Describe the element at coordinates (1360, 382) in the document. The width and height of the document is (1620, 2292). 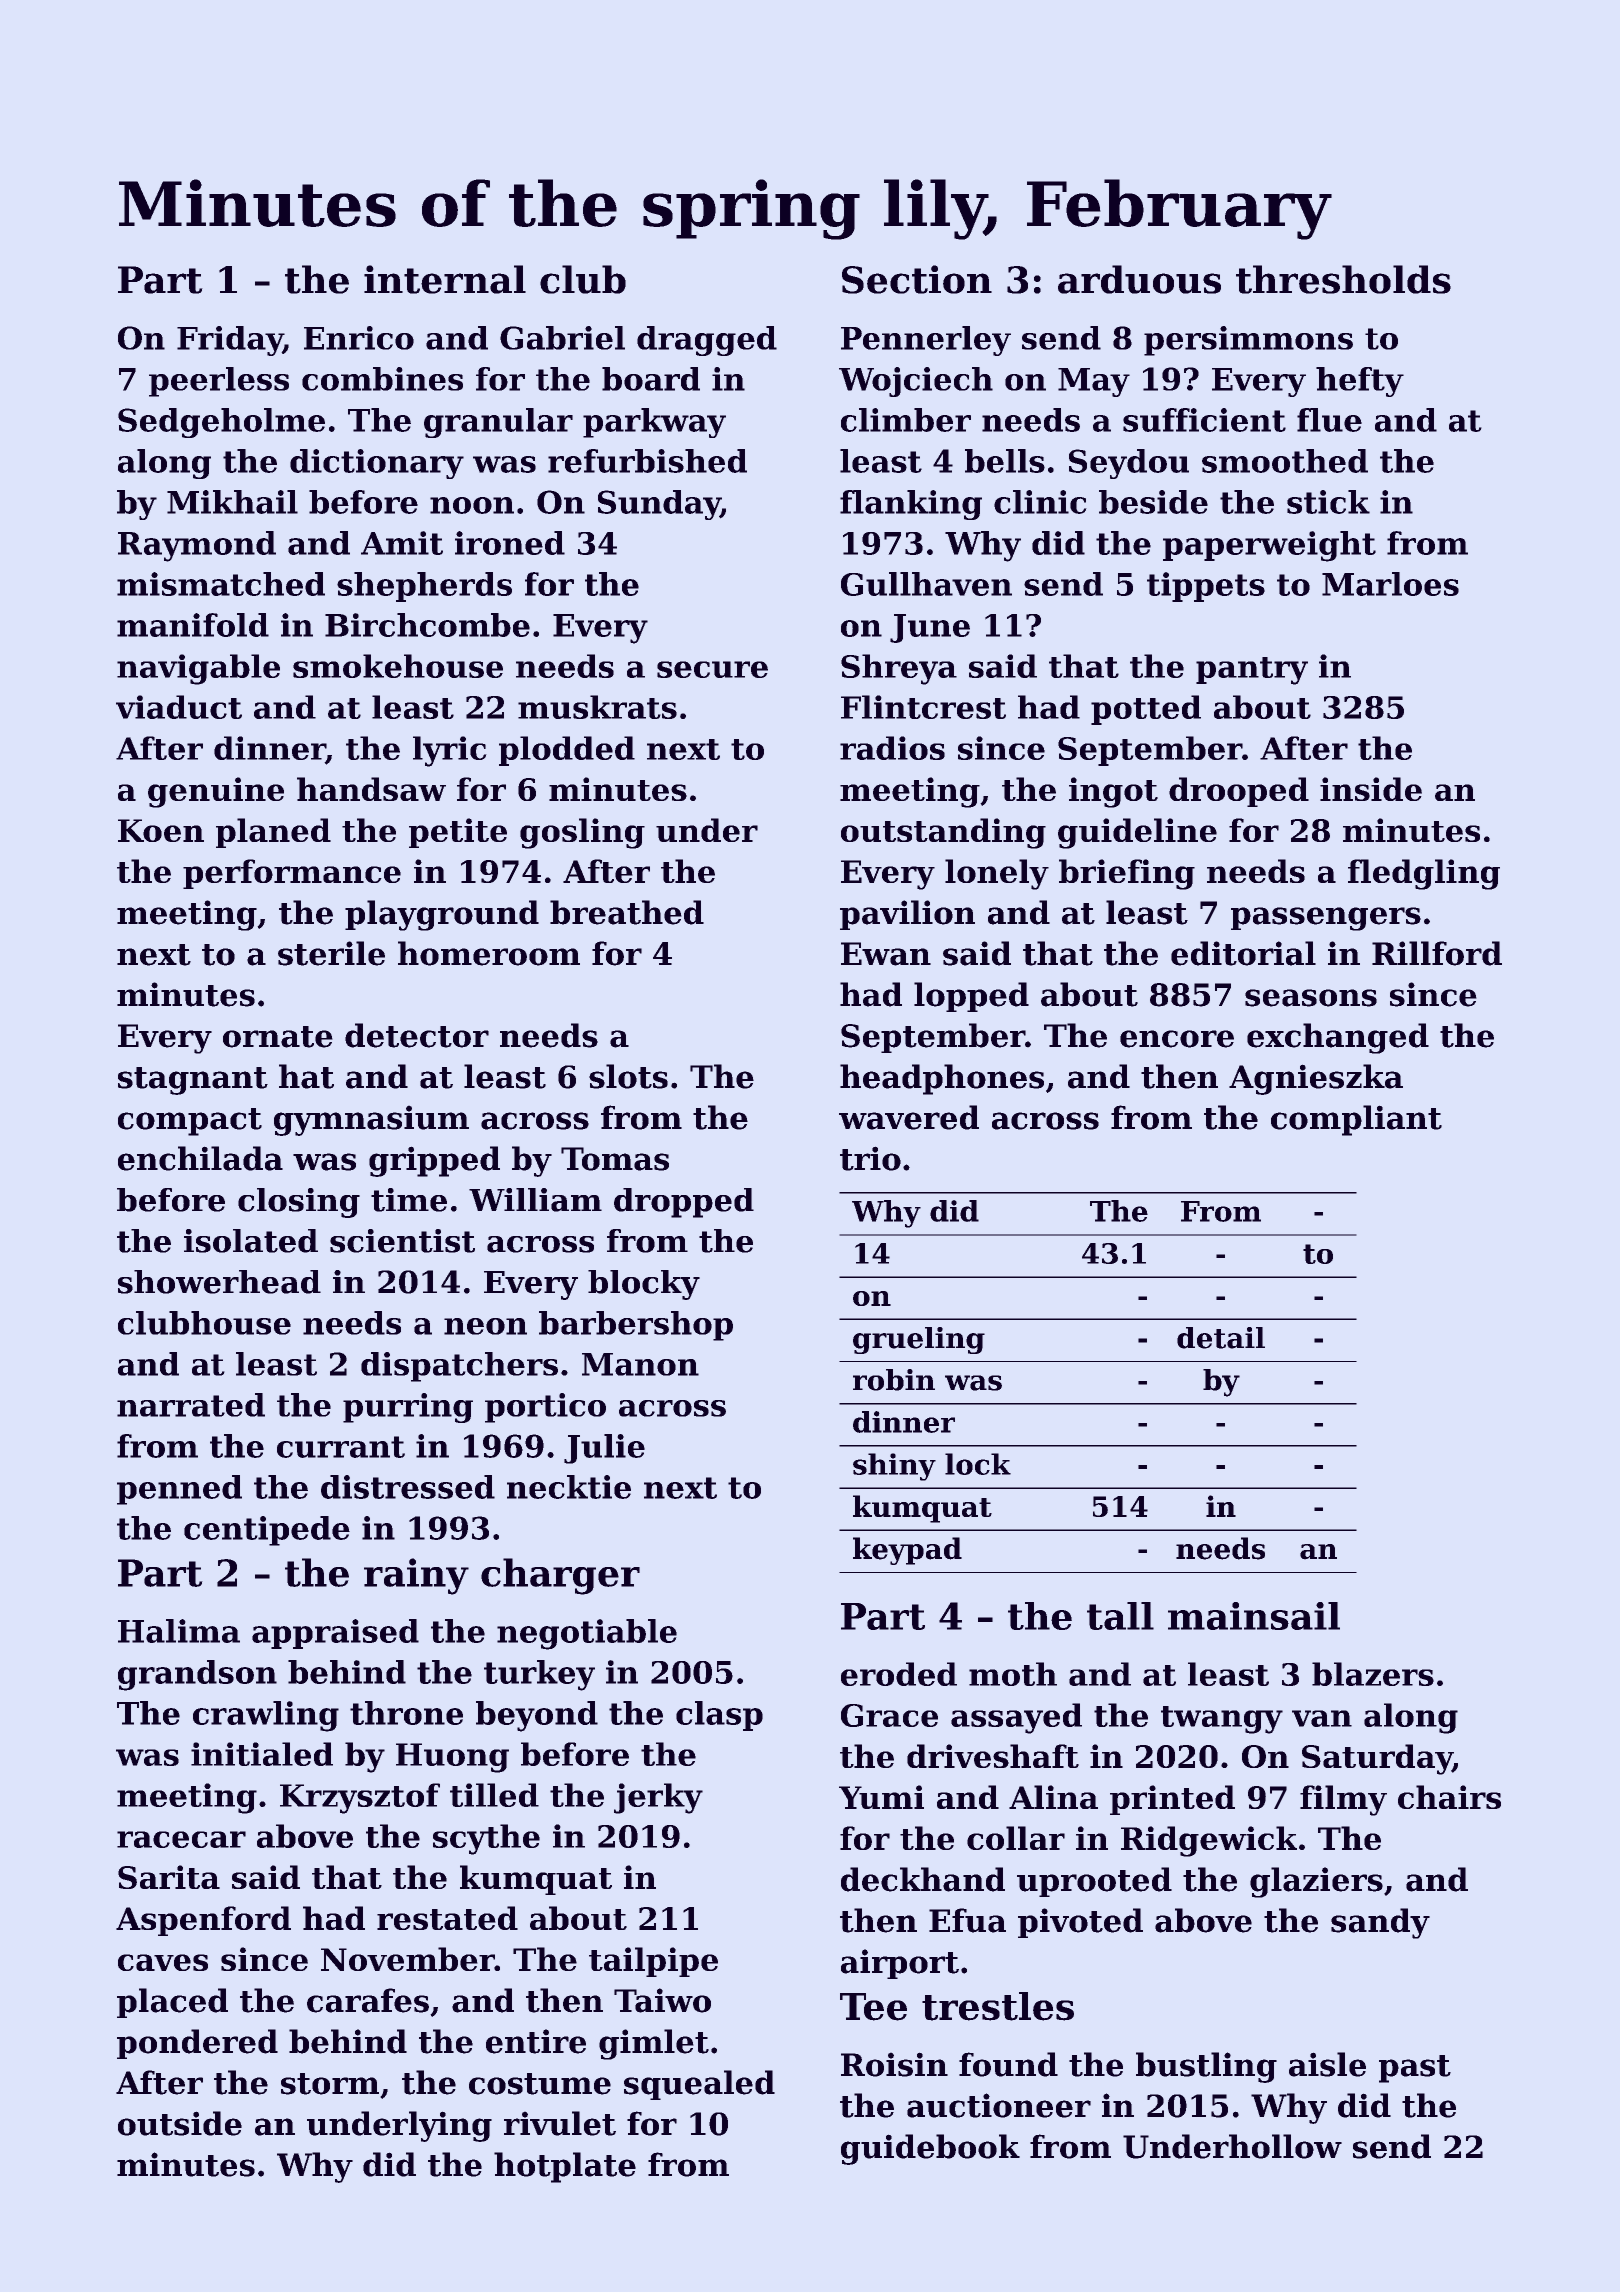
I see `hefty` at that location.
